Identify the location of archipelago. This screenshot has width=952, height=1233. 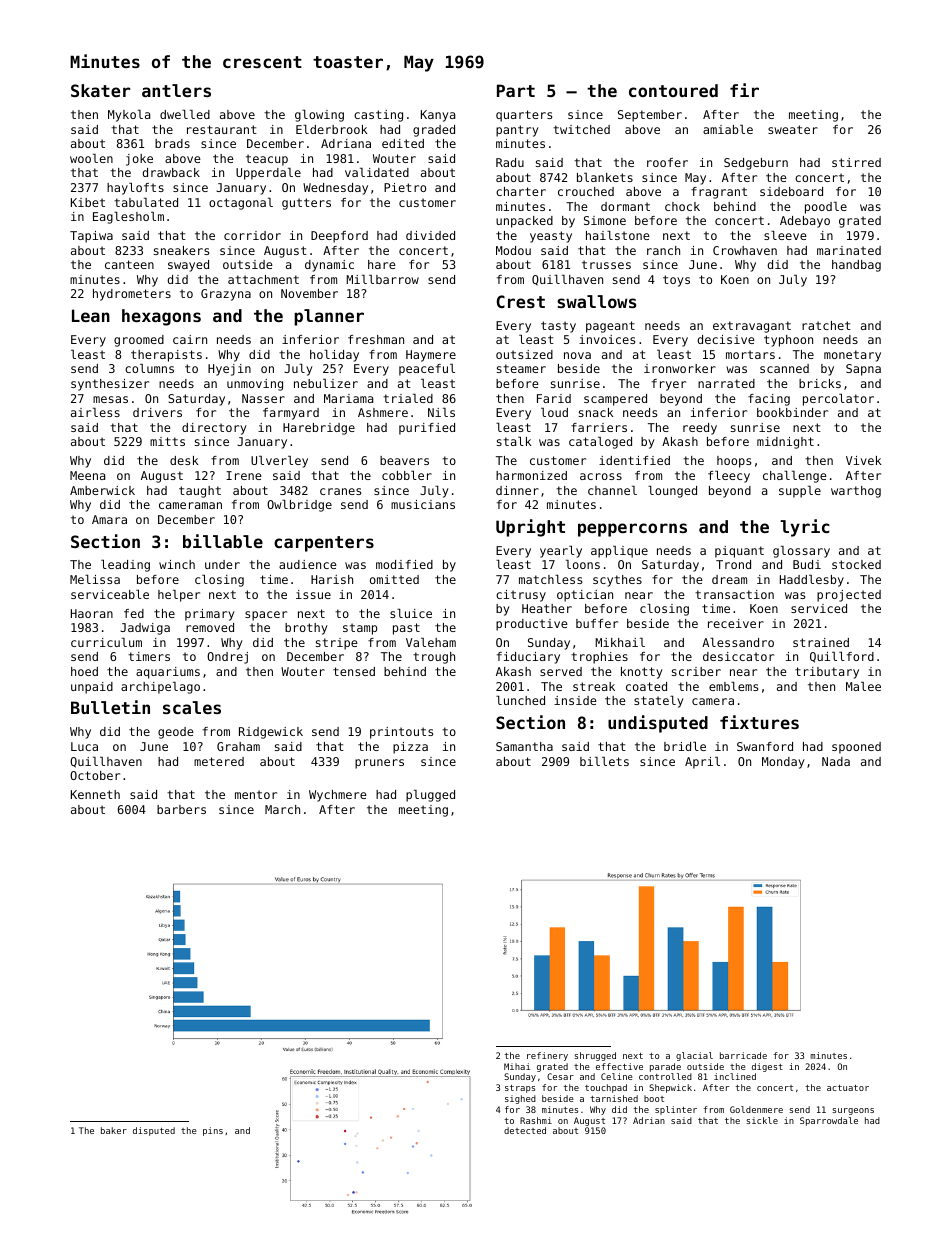
(160, 688).
